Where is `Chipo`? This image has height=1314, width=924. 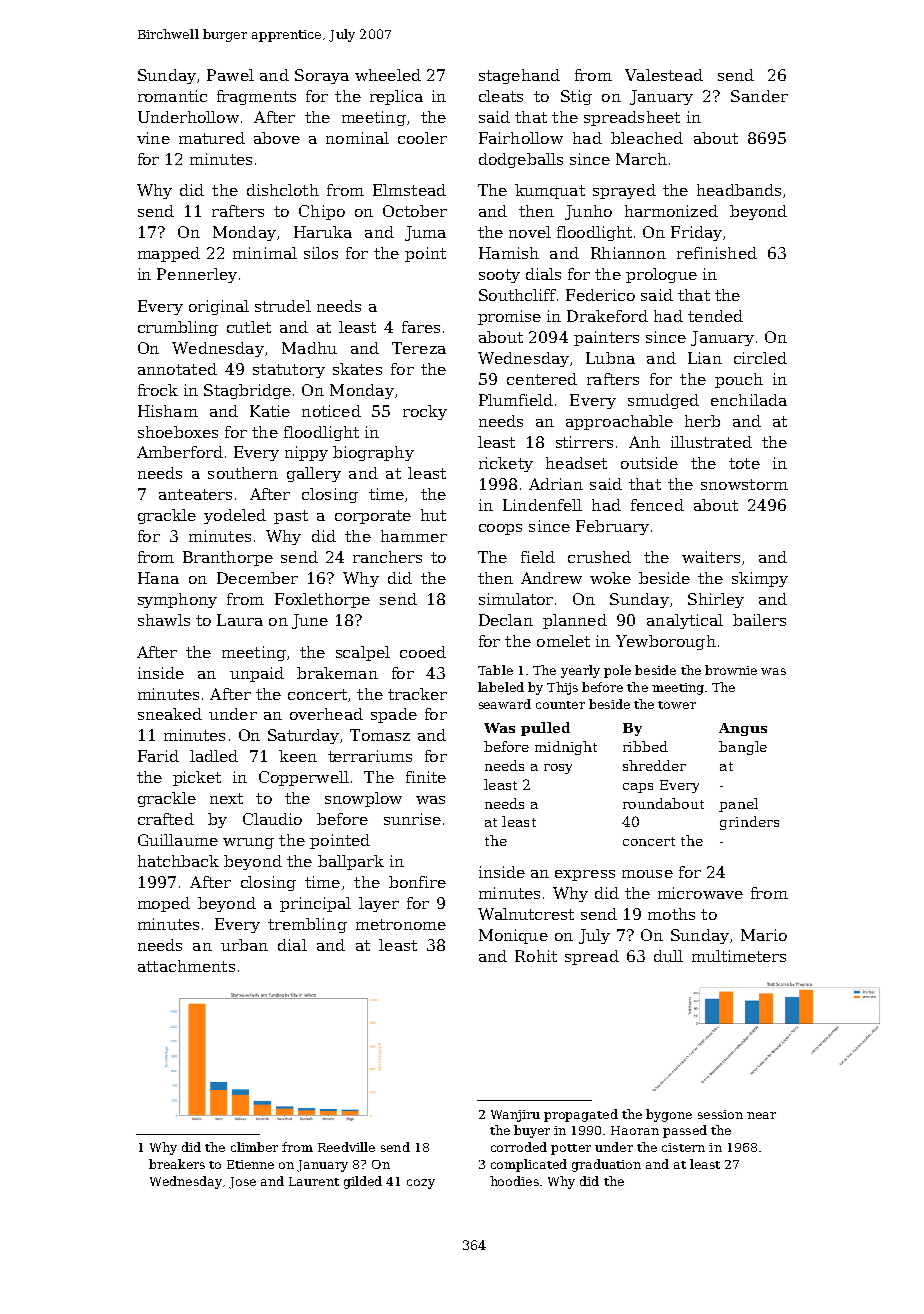
Chipo is located at coordinates (322, 212).
